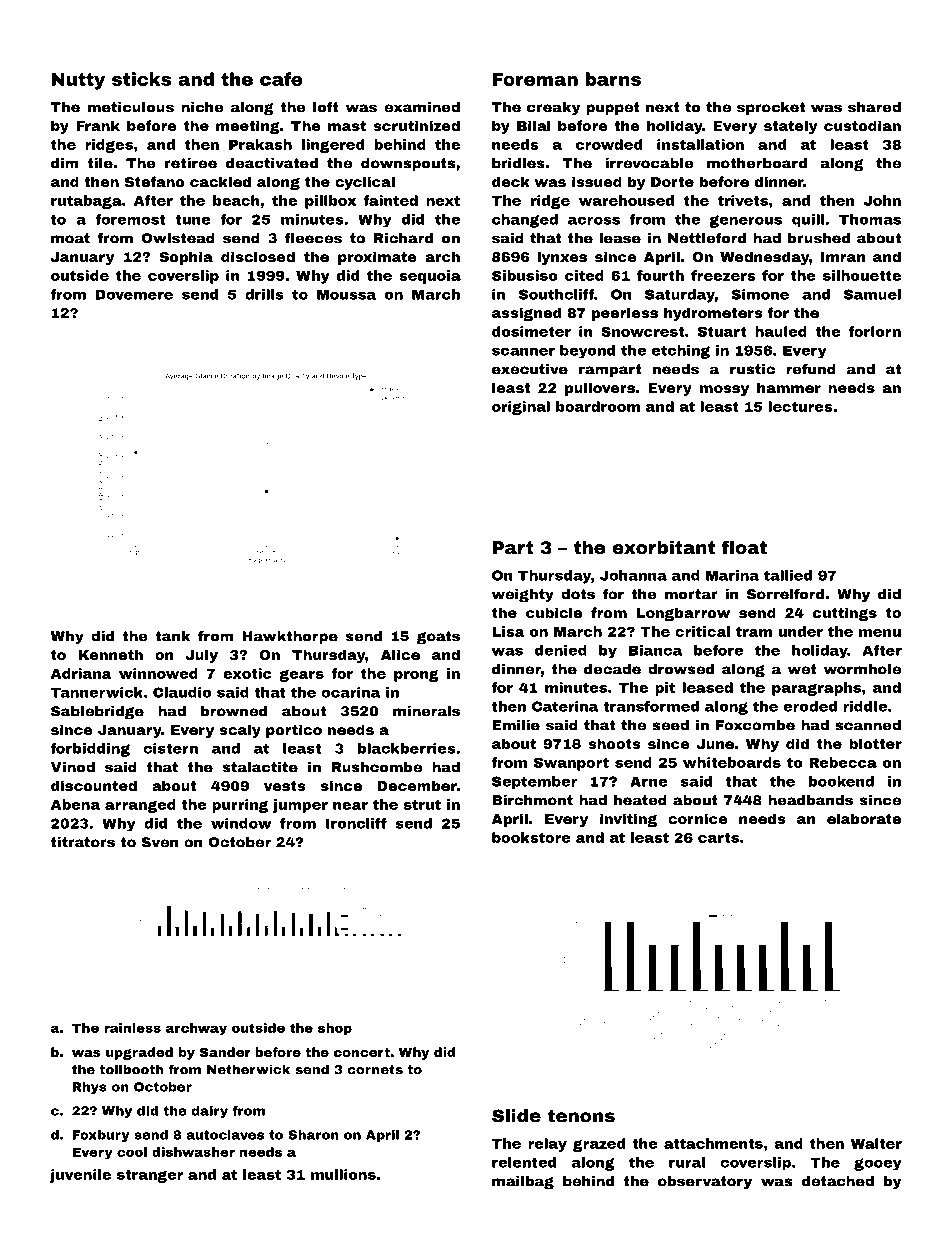 This document has height=1233, width=952. What do you see at coordinates (150, 1176) in the document?
I see `stranger` at bounding box center [150, 1176].
